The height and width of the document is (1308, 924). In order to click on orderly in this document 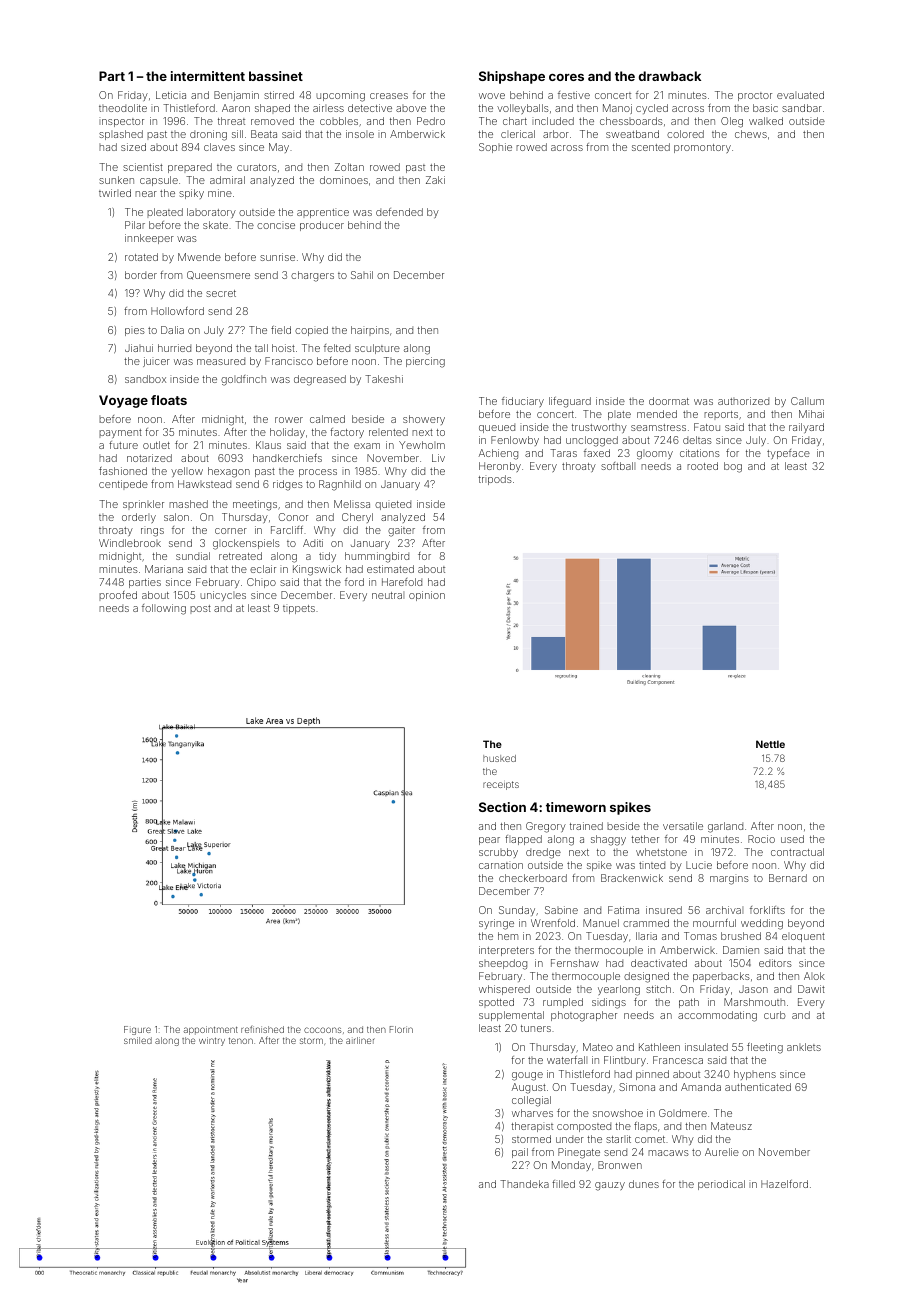, I will do `click(139, 518)`.
